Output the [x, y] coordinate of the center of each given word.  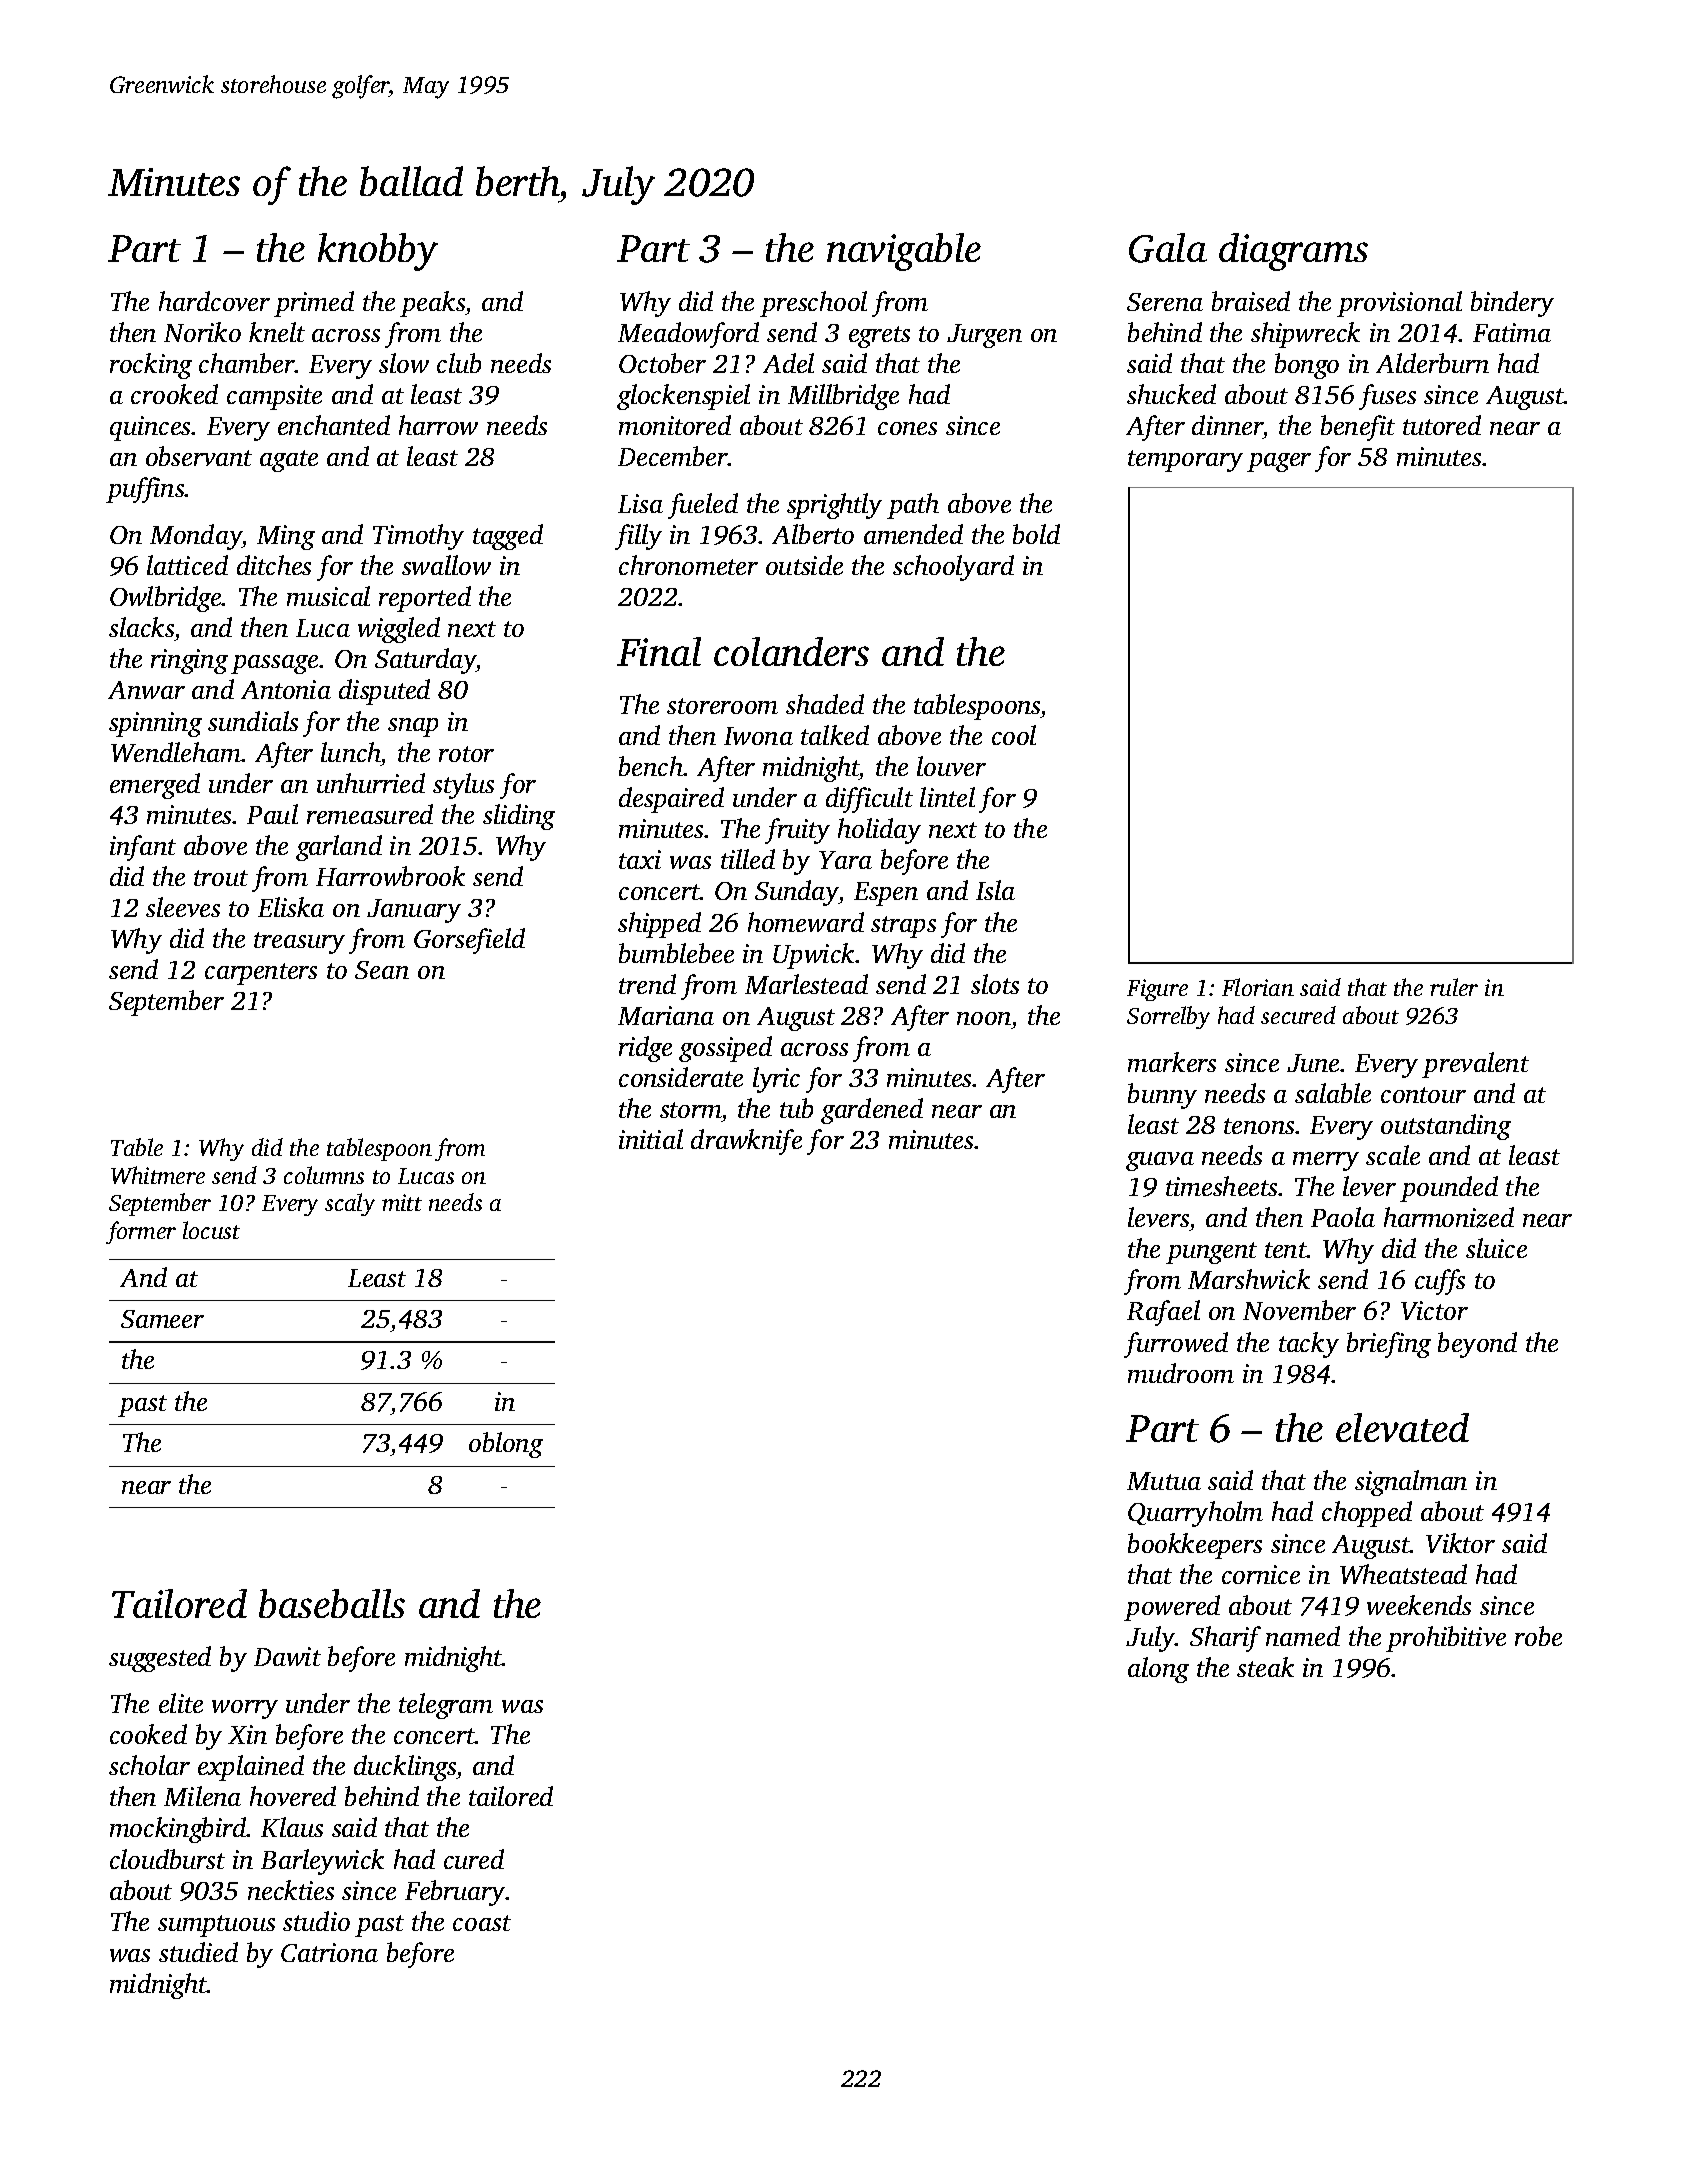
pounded [1449, 1189]
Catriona [329, 1952]
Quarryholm [1195, 1514]
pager [1279, 462]
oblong [506, 1445]
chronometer [688, 565]
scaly [350, 1204]
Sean [382, 970]
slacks [141, 627]
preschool [813, 304]
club [459, 363]
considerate [681, 1077]
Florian [1258, 987]
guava [1160, 1161]
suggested [160, 1659]
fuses [1387, 397]
